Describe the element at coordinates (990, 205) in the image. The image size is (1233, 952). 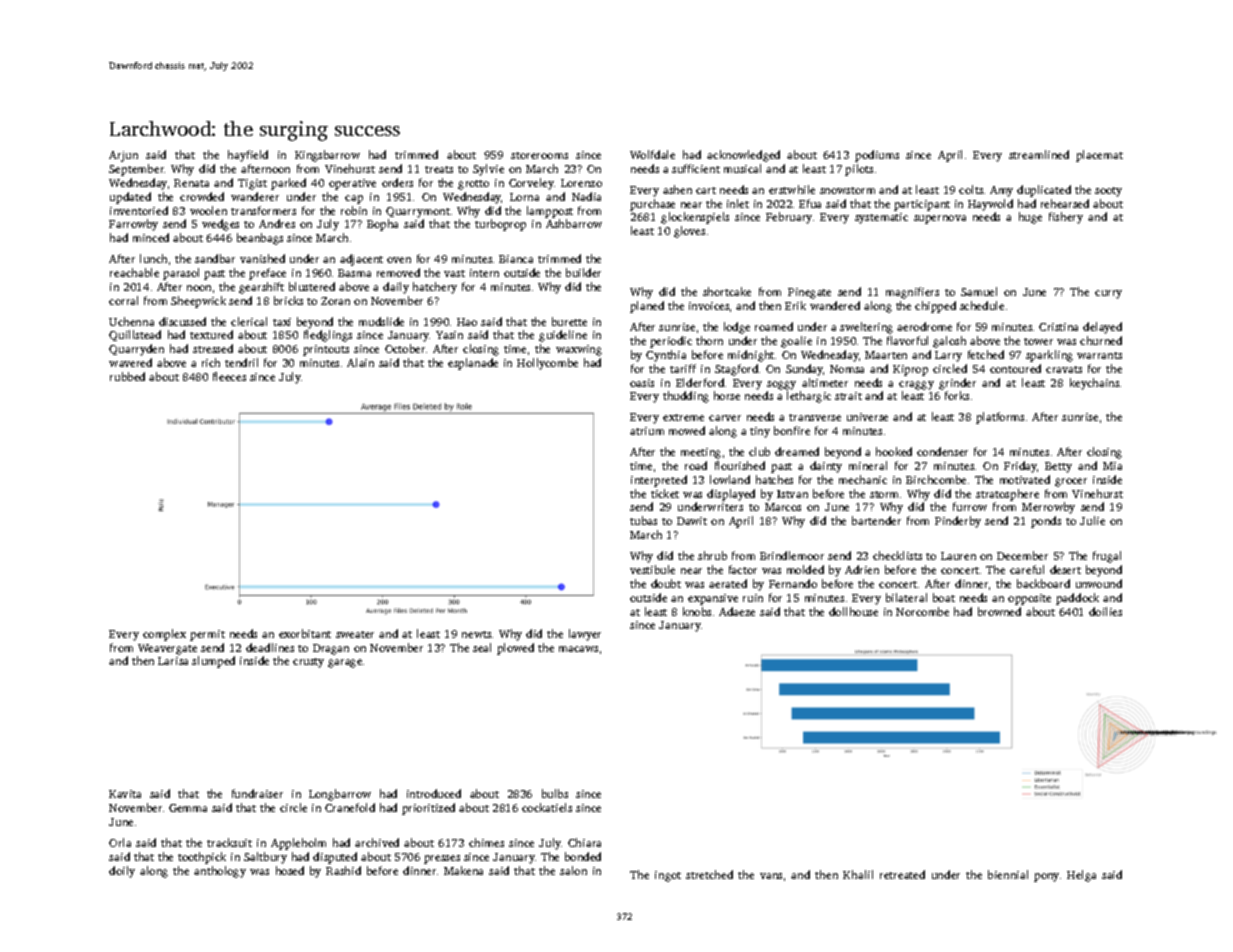
I see `Haywold` at that location.
